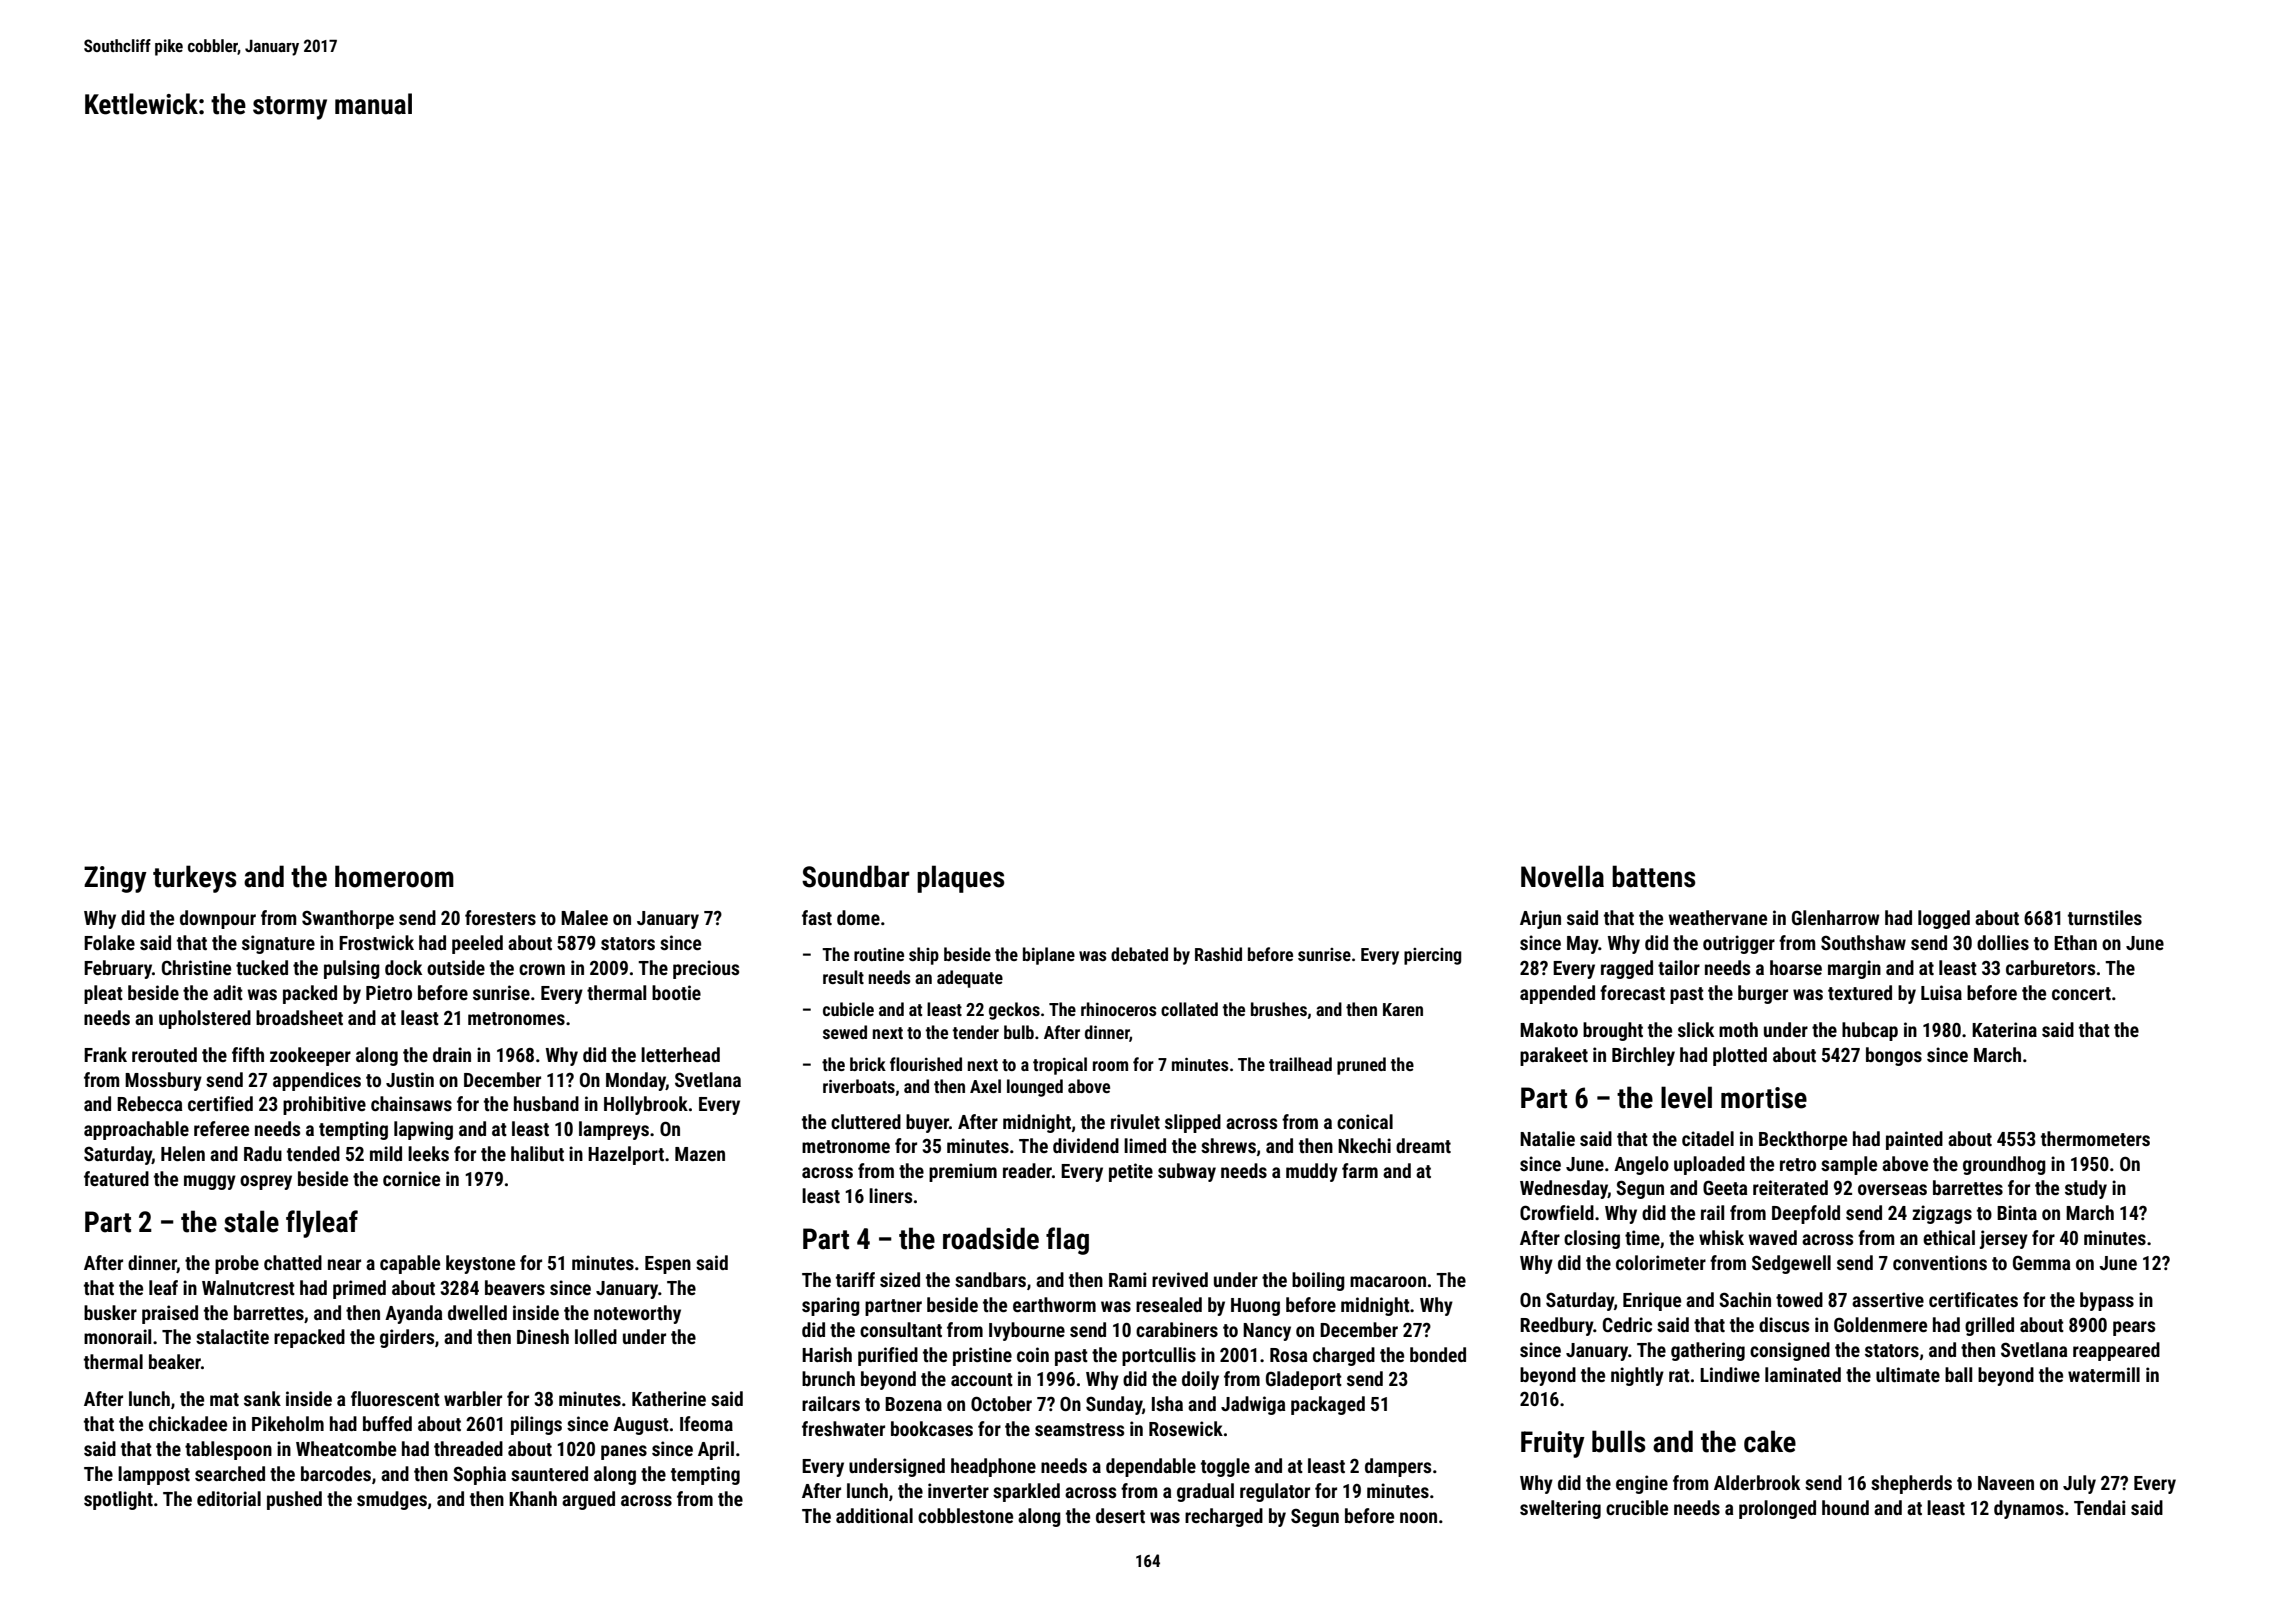 Image resolution: width=2270 pixels, height=1605 pixels. What do you see at coordinates (963, 1172) in the screenshot?
I see `premium` at bounding box center [963, 1172].
